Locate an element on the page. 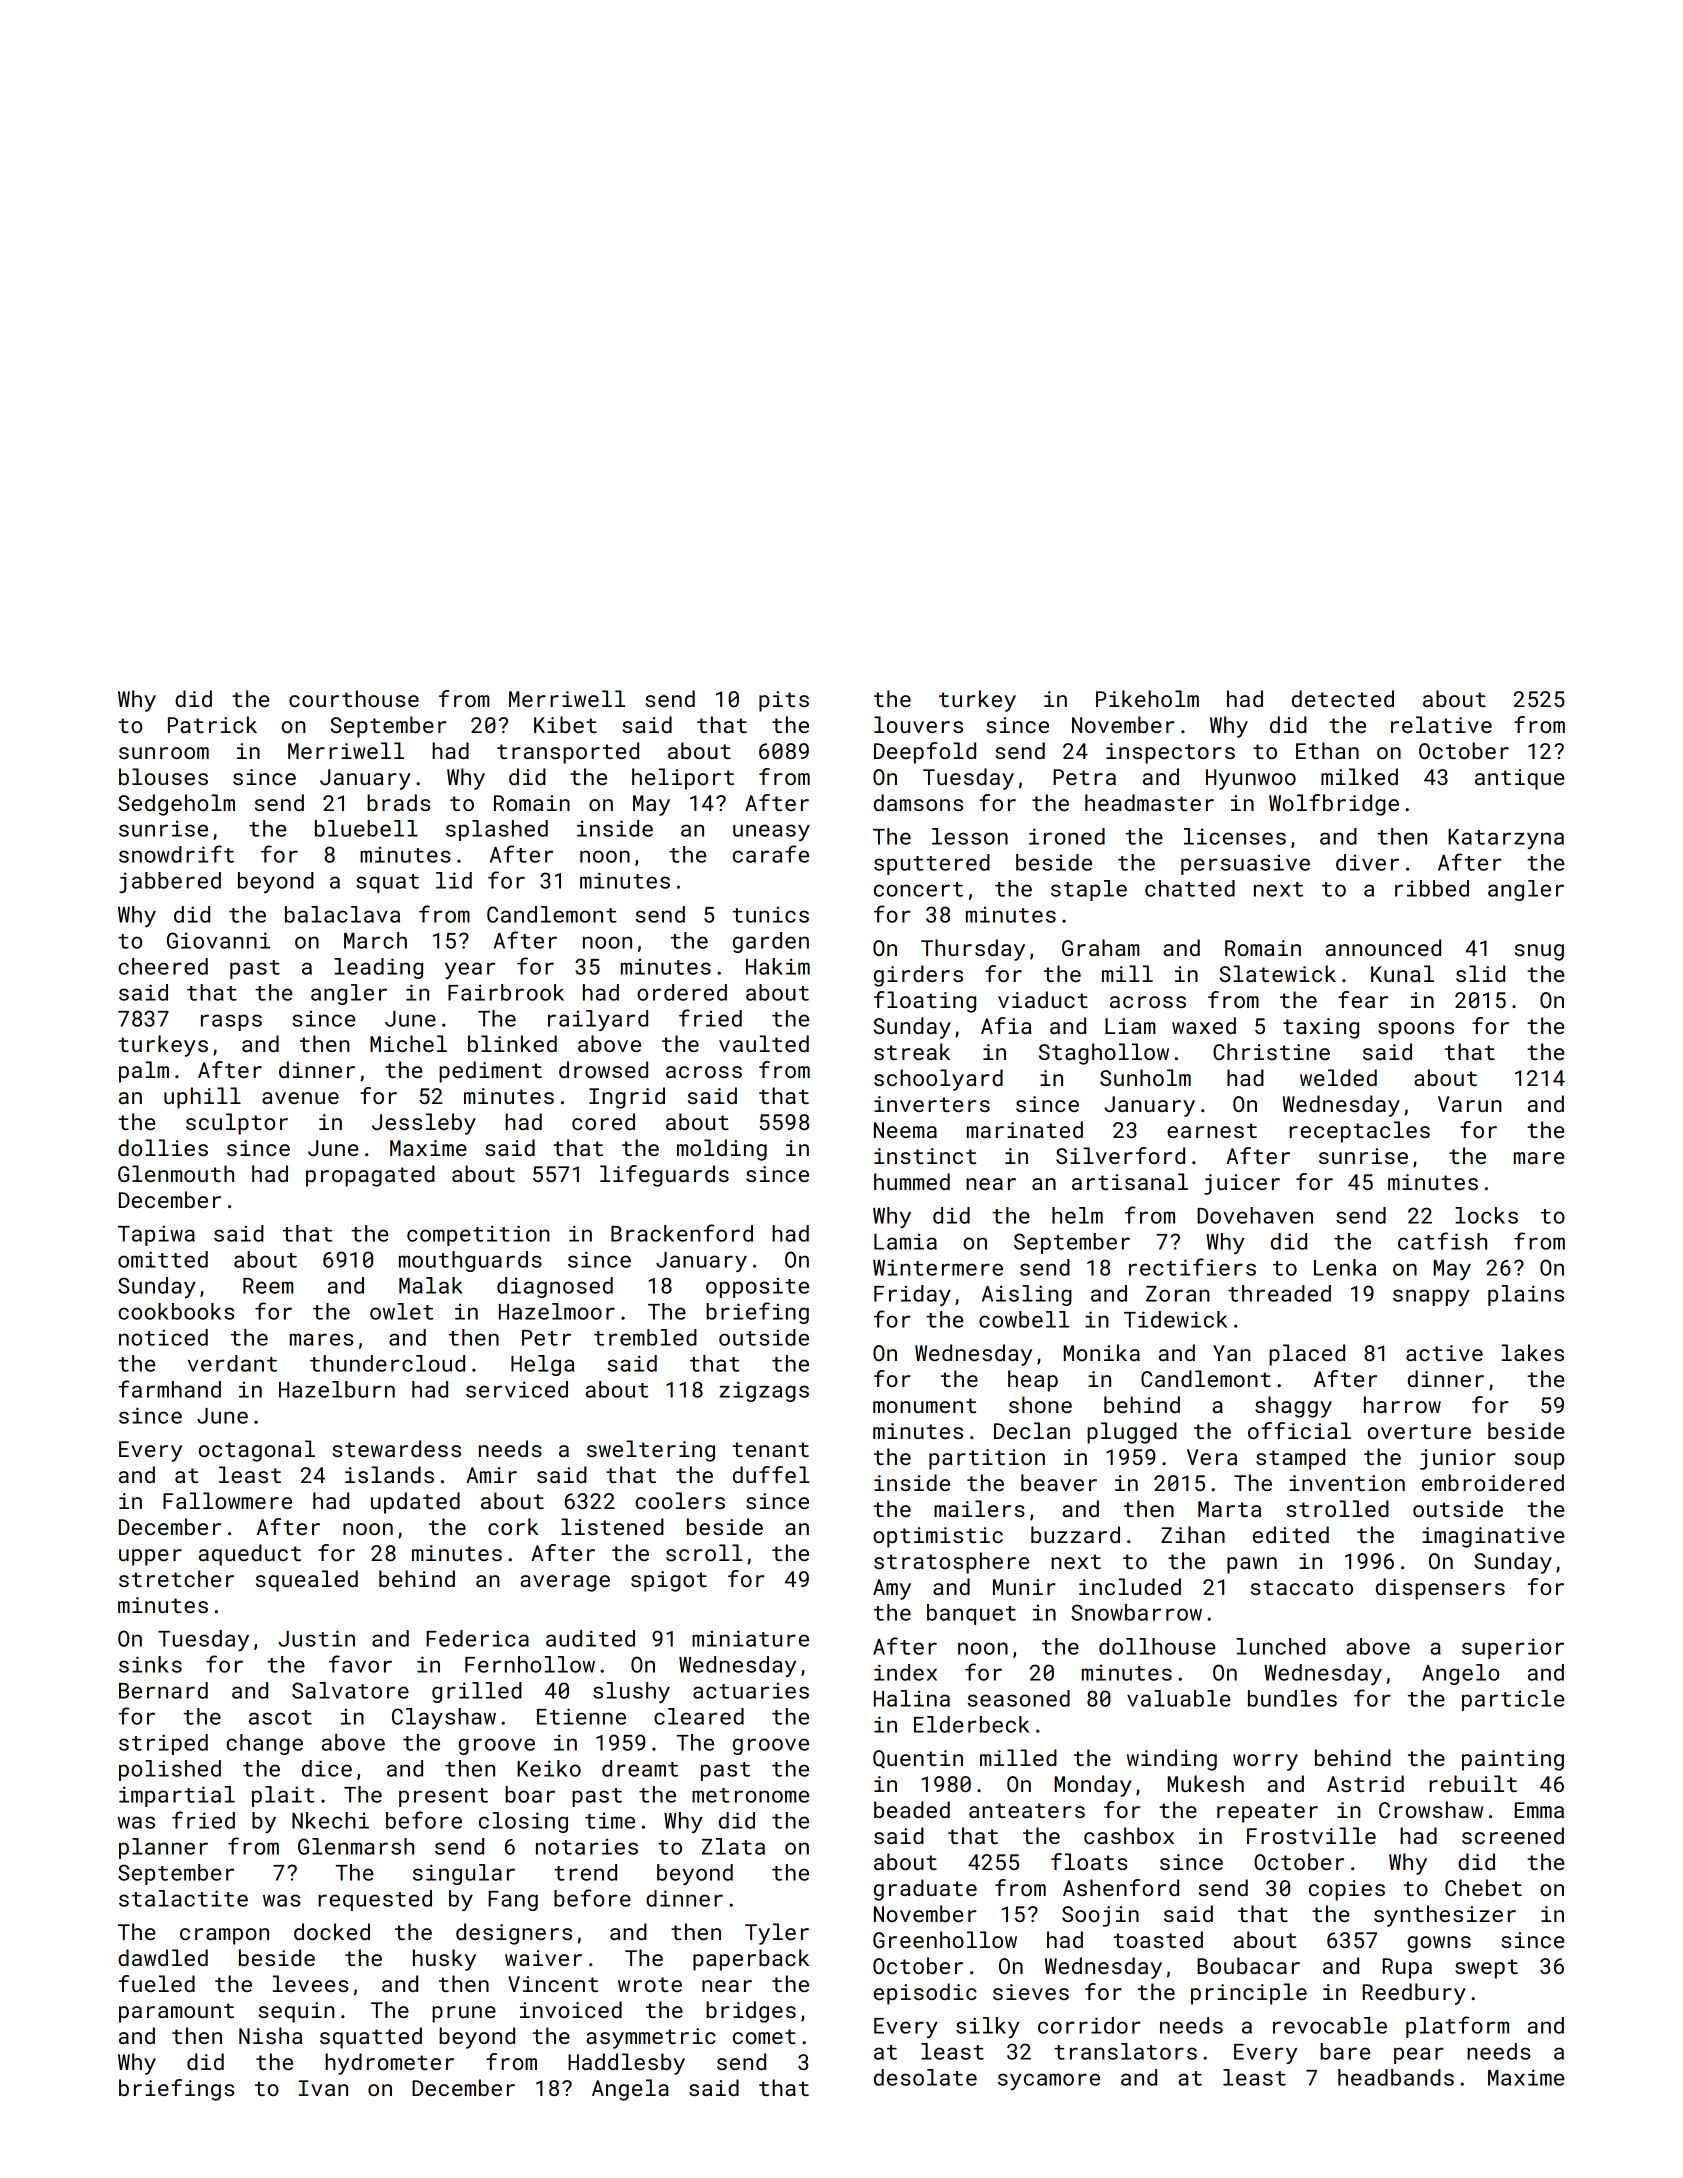 This image has width=1683, height=2178. Varun is located at coordinates (1470, 1104).
